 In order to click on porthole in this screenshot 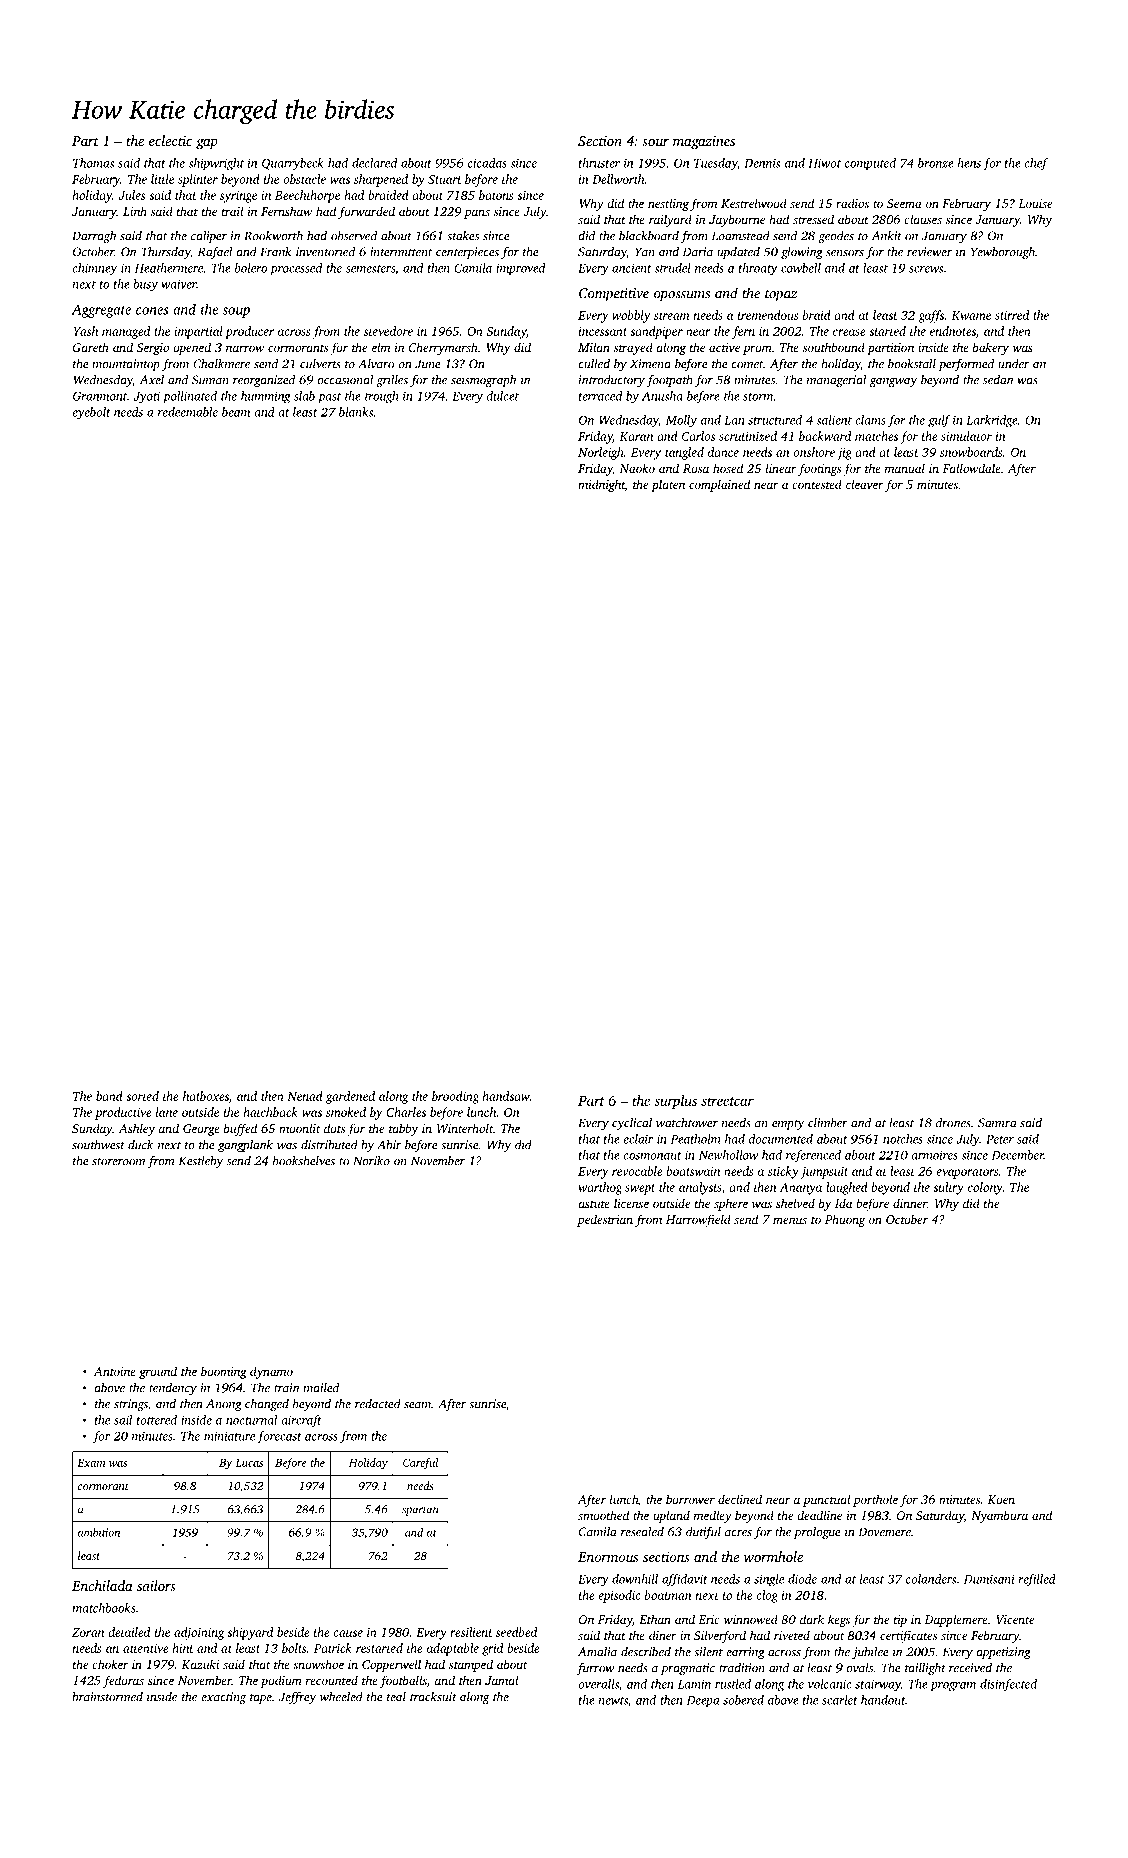, I will do `click(875, 1500)`.
